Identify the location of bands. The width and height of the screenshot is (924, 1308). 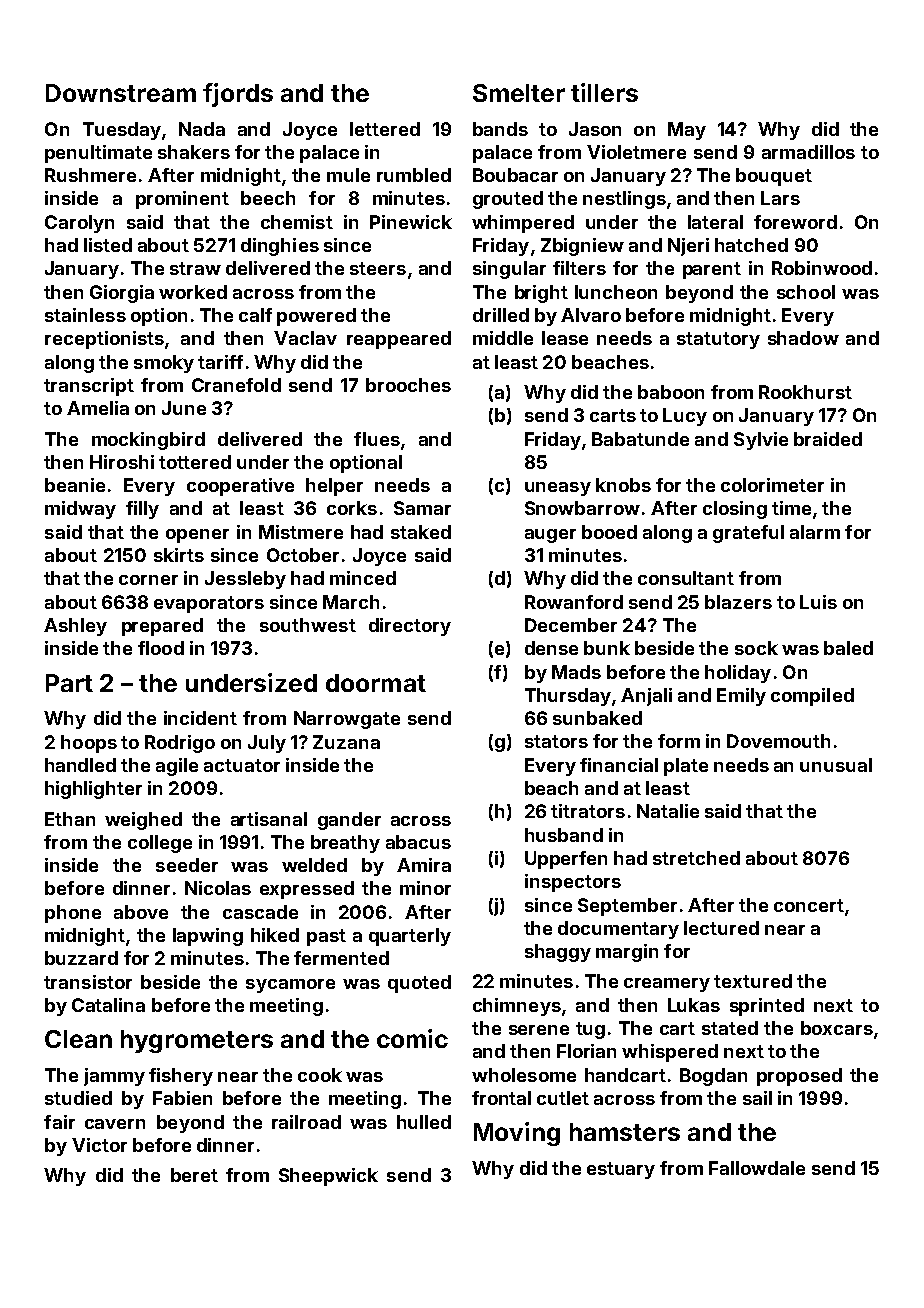
(500, 129).
